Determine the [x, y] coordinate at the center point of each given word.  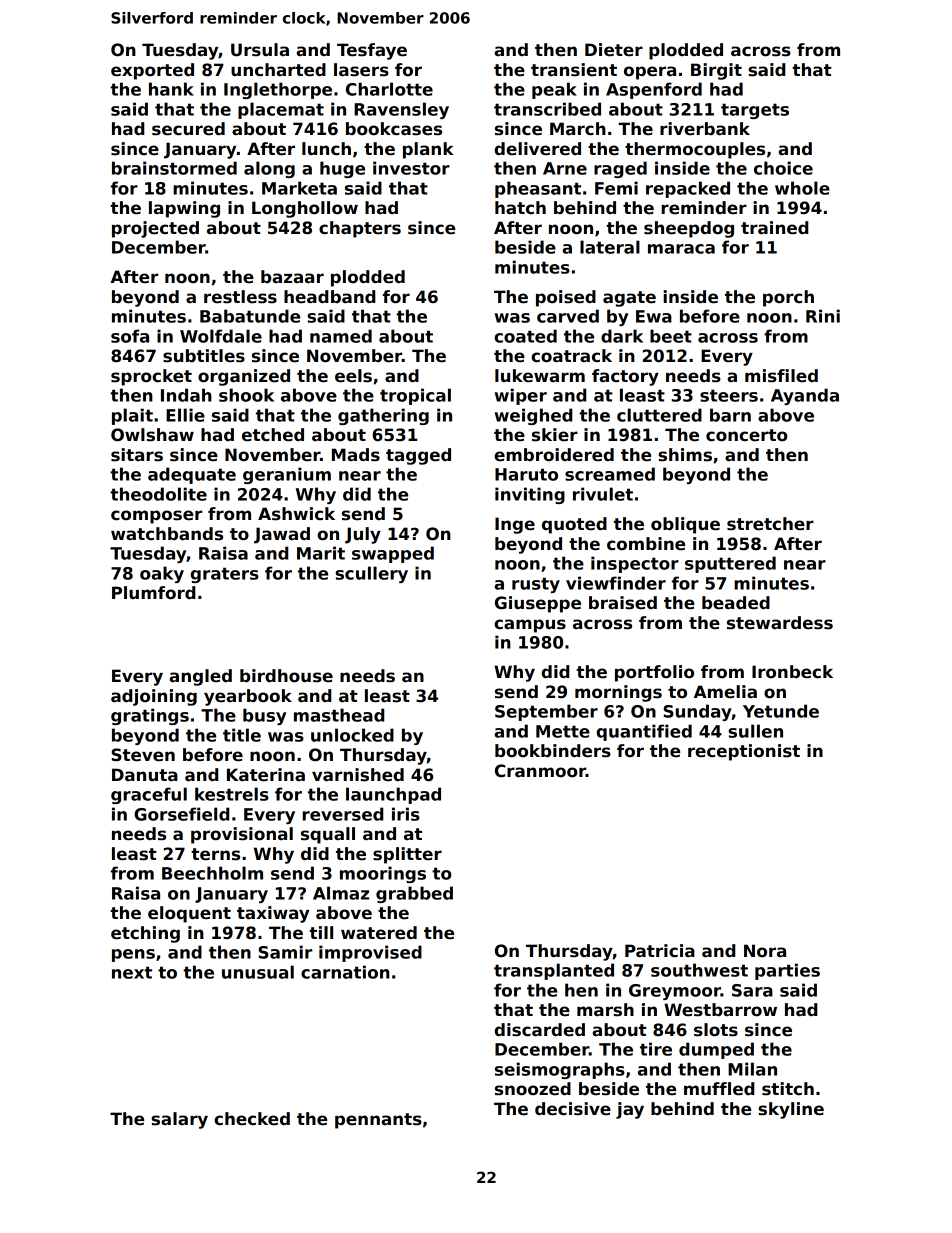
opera [650, 73]
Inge [515, 525]
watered [379, 933]
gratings [150, 716]
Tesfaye [372, 51]
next [132, 972]
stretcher [770, 524]
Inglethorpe [278, 90]
